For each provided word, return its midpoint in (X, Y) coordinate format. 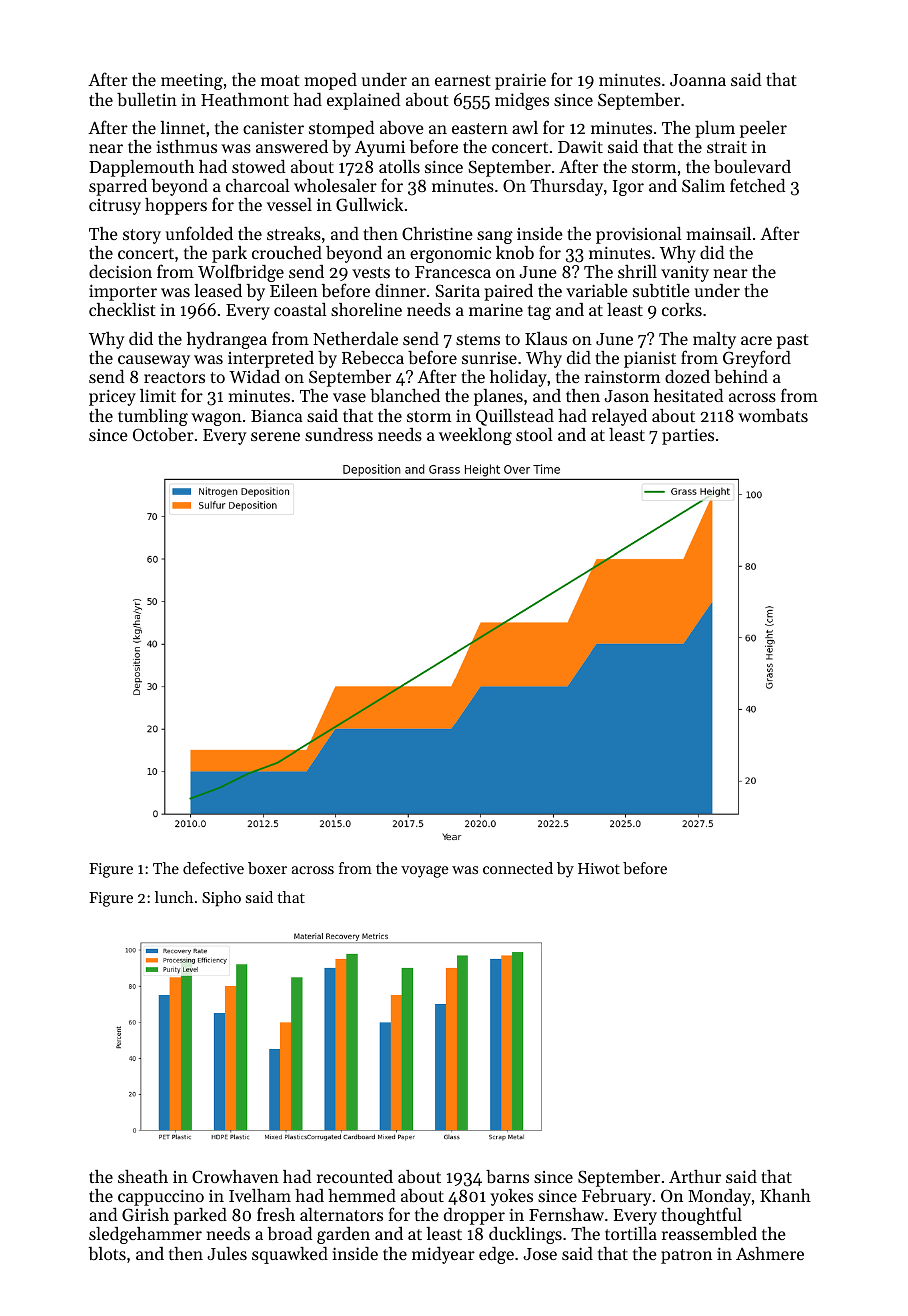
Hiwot (599, 868)
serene (275, 436)
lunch (174, 897)
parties (688, 436)
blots (107, 1253)
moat (280, 80)
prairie (520, 81)
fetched (757, 185)
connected (518, 868)
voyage (424, 872)
